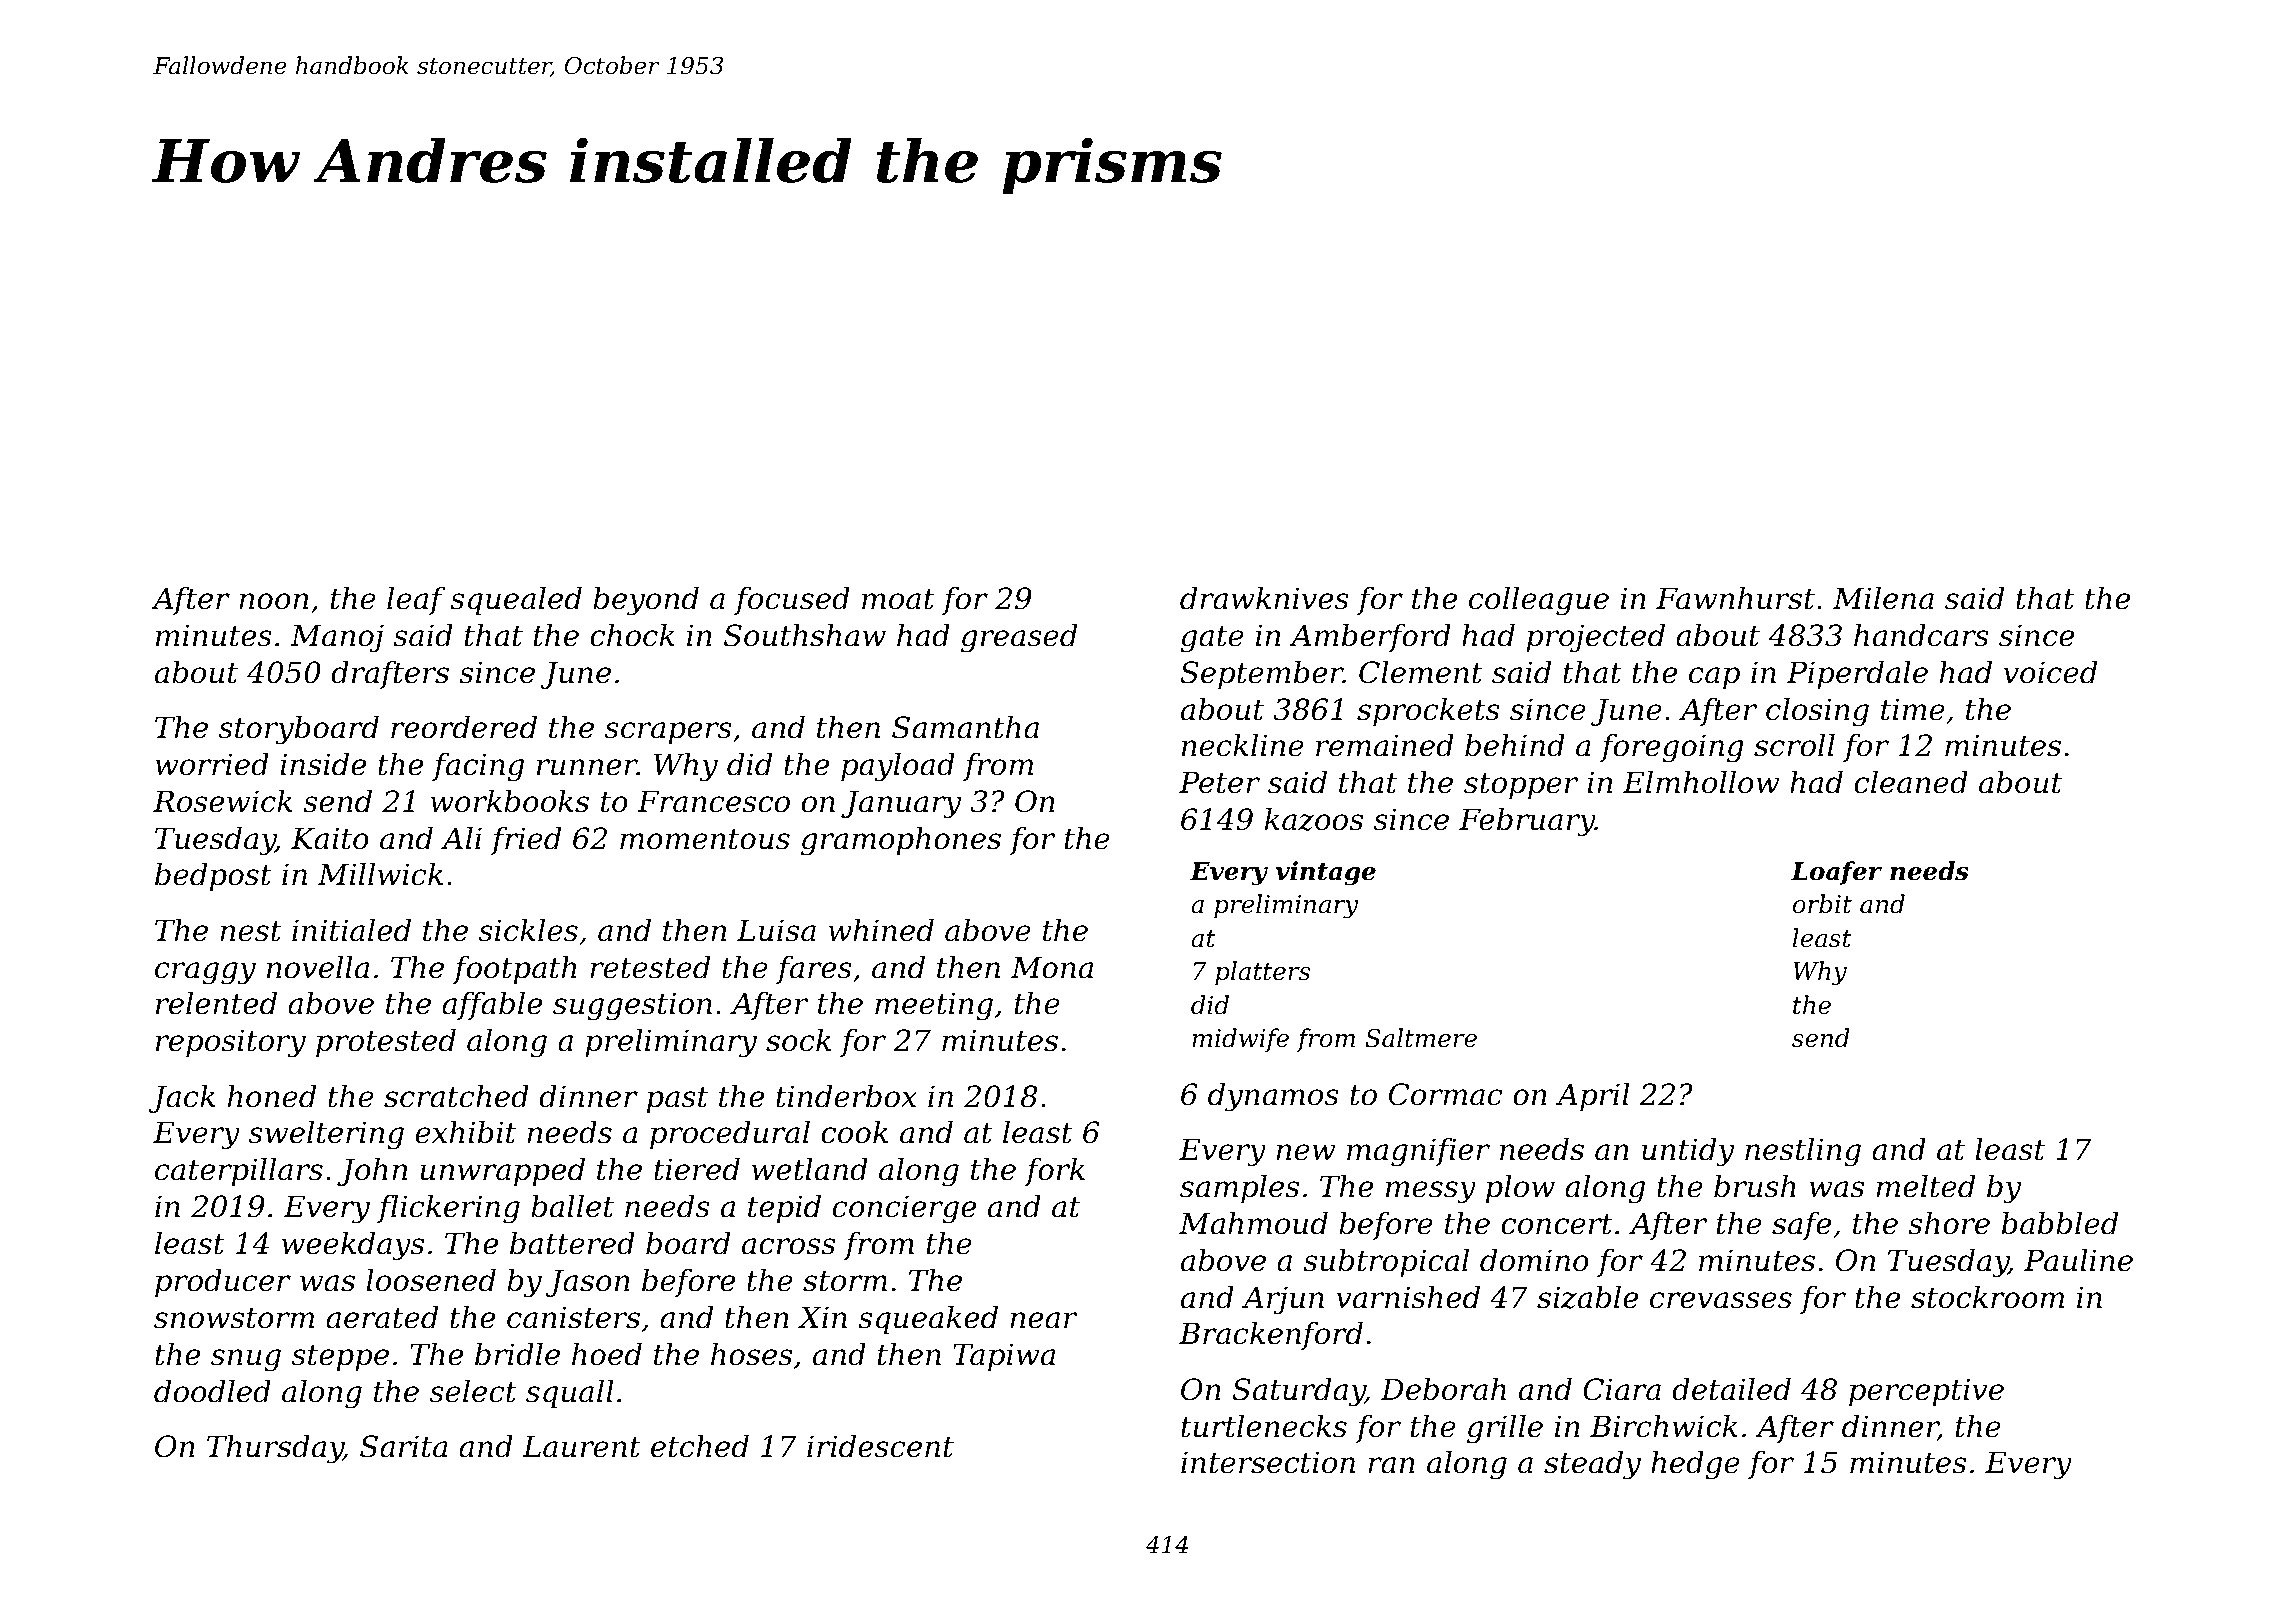 The width and height of the screenshot is (2292, 1620). Describe the element at coordinates (1595, 638) in the screenshot. I see `projected` at that location.
